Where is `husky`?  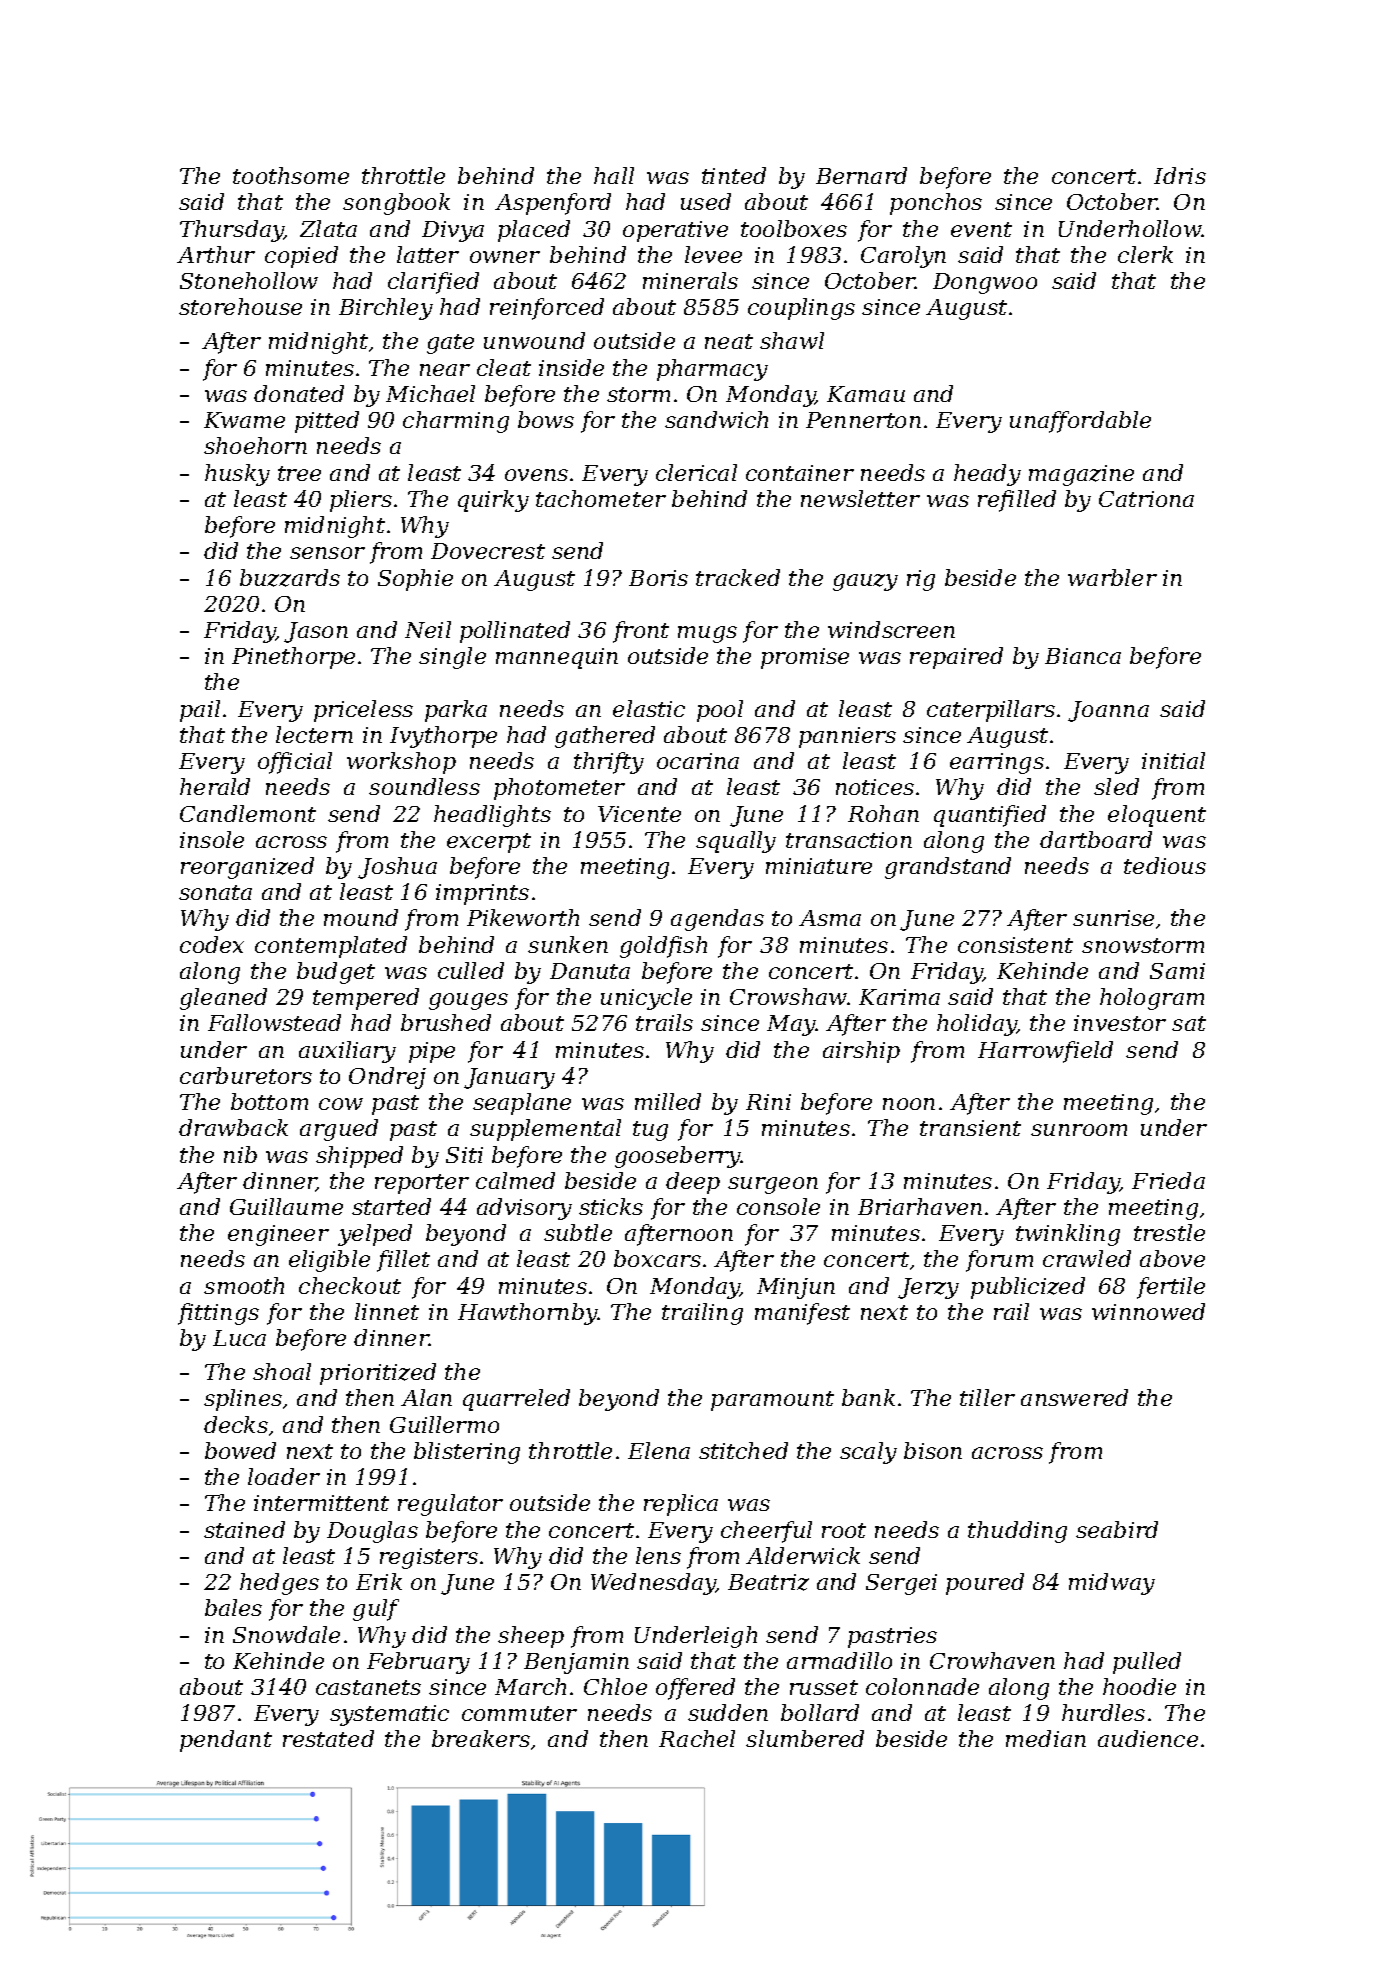
husky is located at coordinates (237, 475).
